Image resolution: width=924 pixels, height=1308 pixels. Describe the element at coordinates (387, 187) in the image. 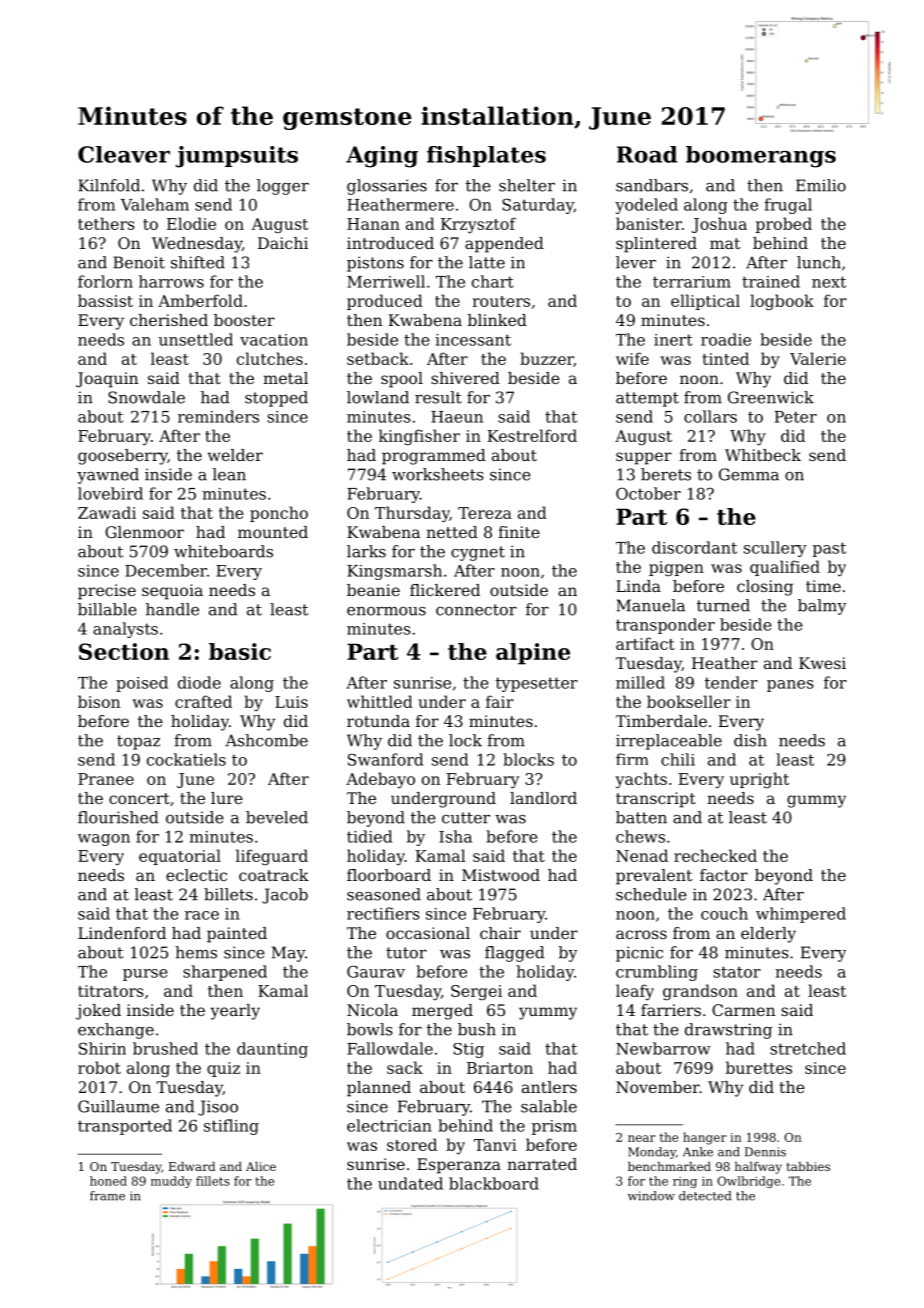

I see `glossaries` at that location.
